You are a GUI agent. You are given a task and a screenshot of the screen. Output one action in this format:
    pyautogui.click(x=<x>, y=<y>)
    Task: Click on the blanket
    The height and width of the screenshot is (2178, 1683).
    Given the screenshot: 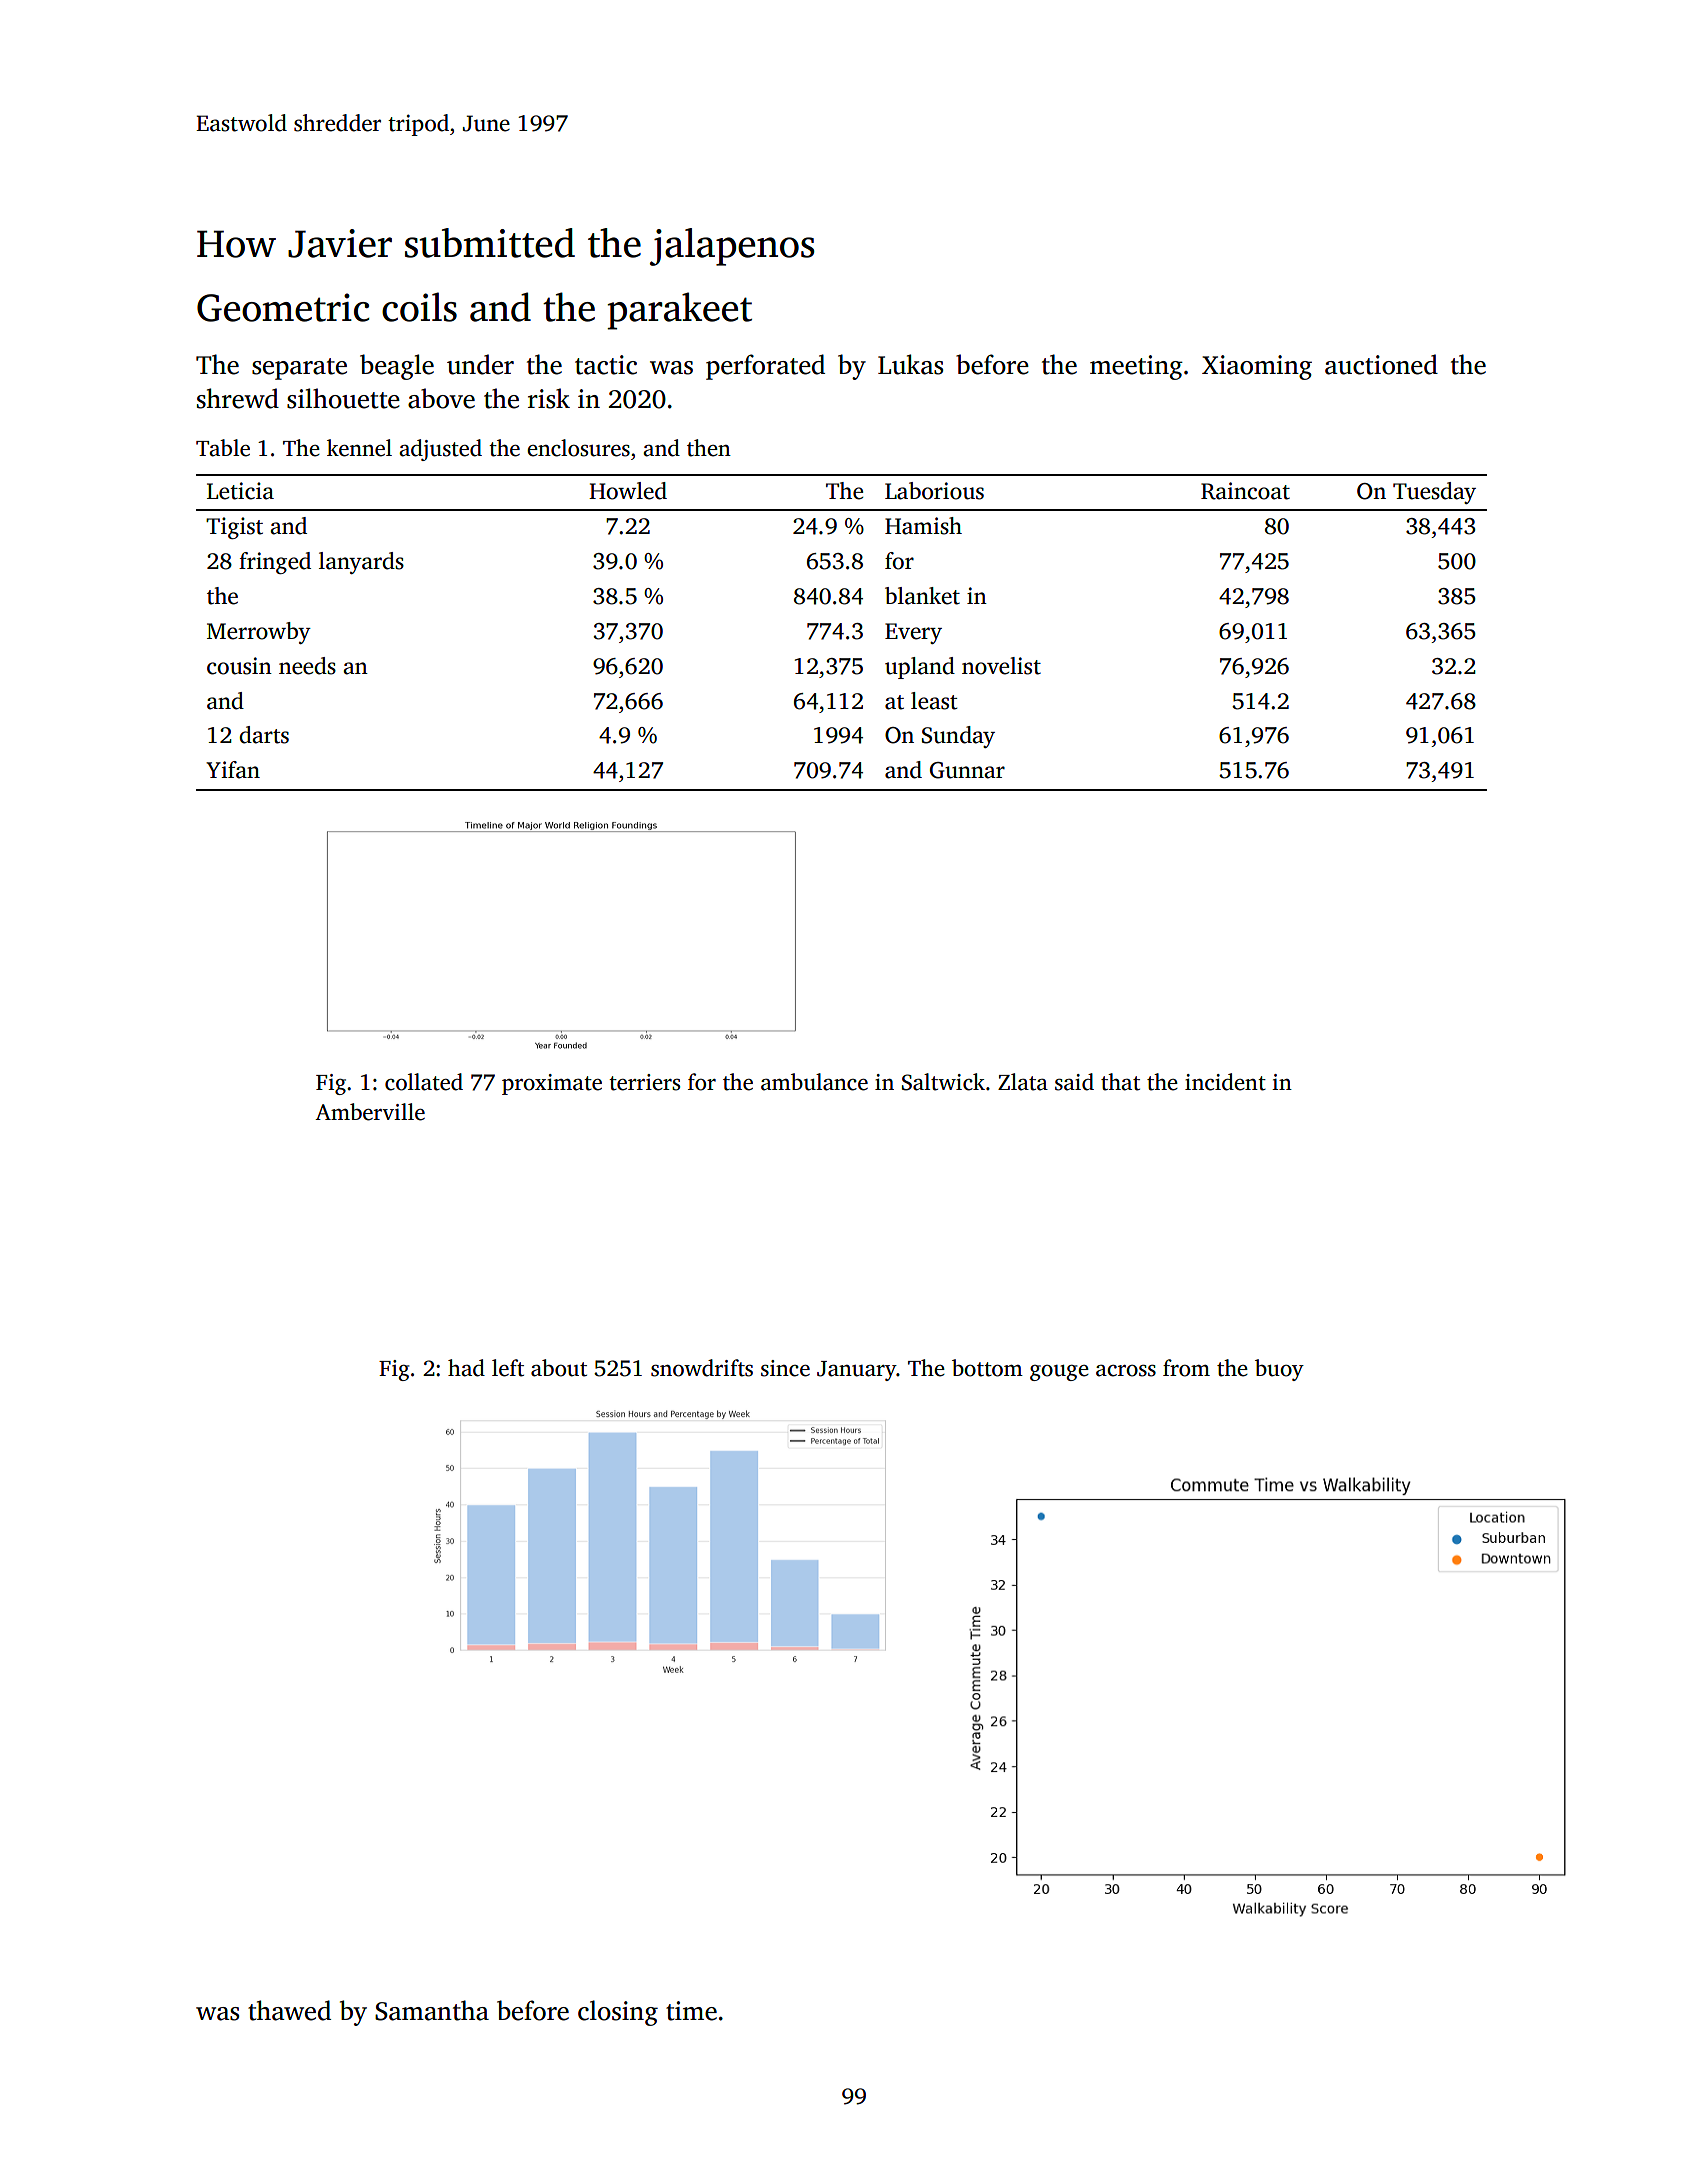 What is the action you would take?
    pyautogui.click(x=922, y=596)
